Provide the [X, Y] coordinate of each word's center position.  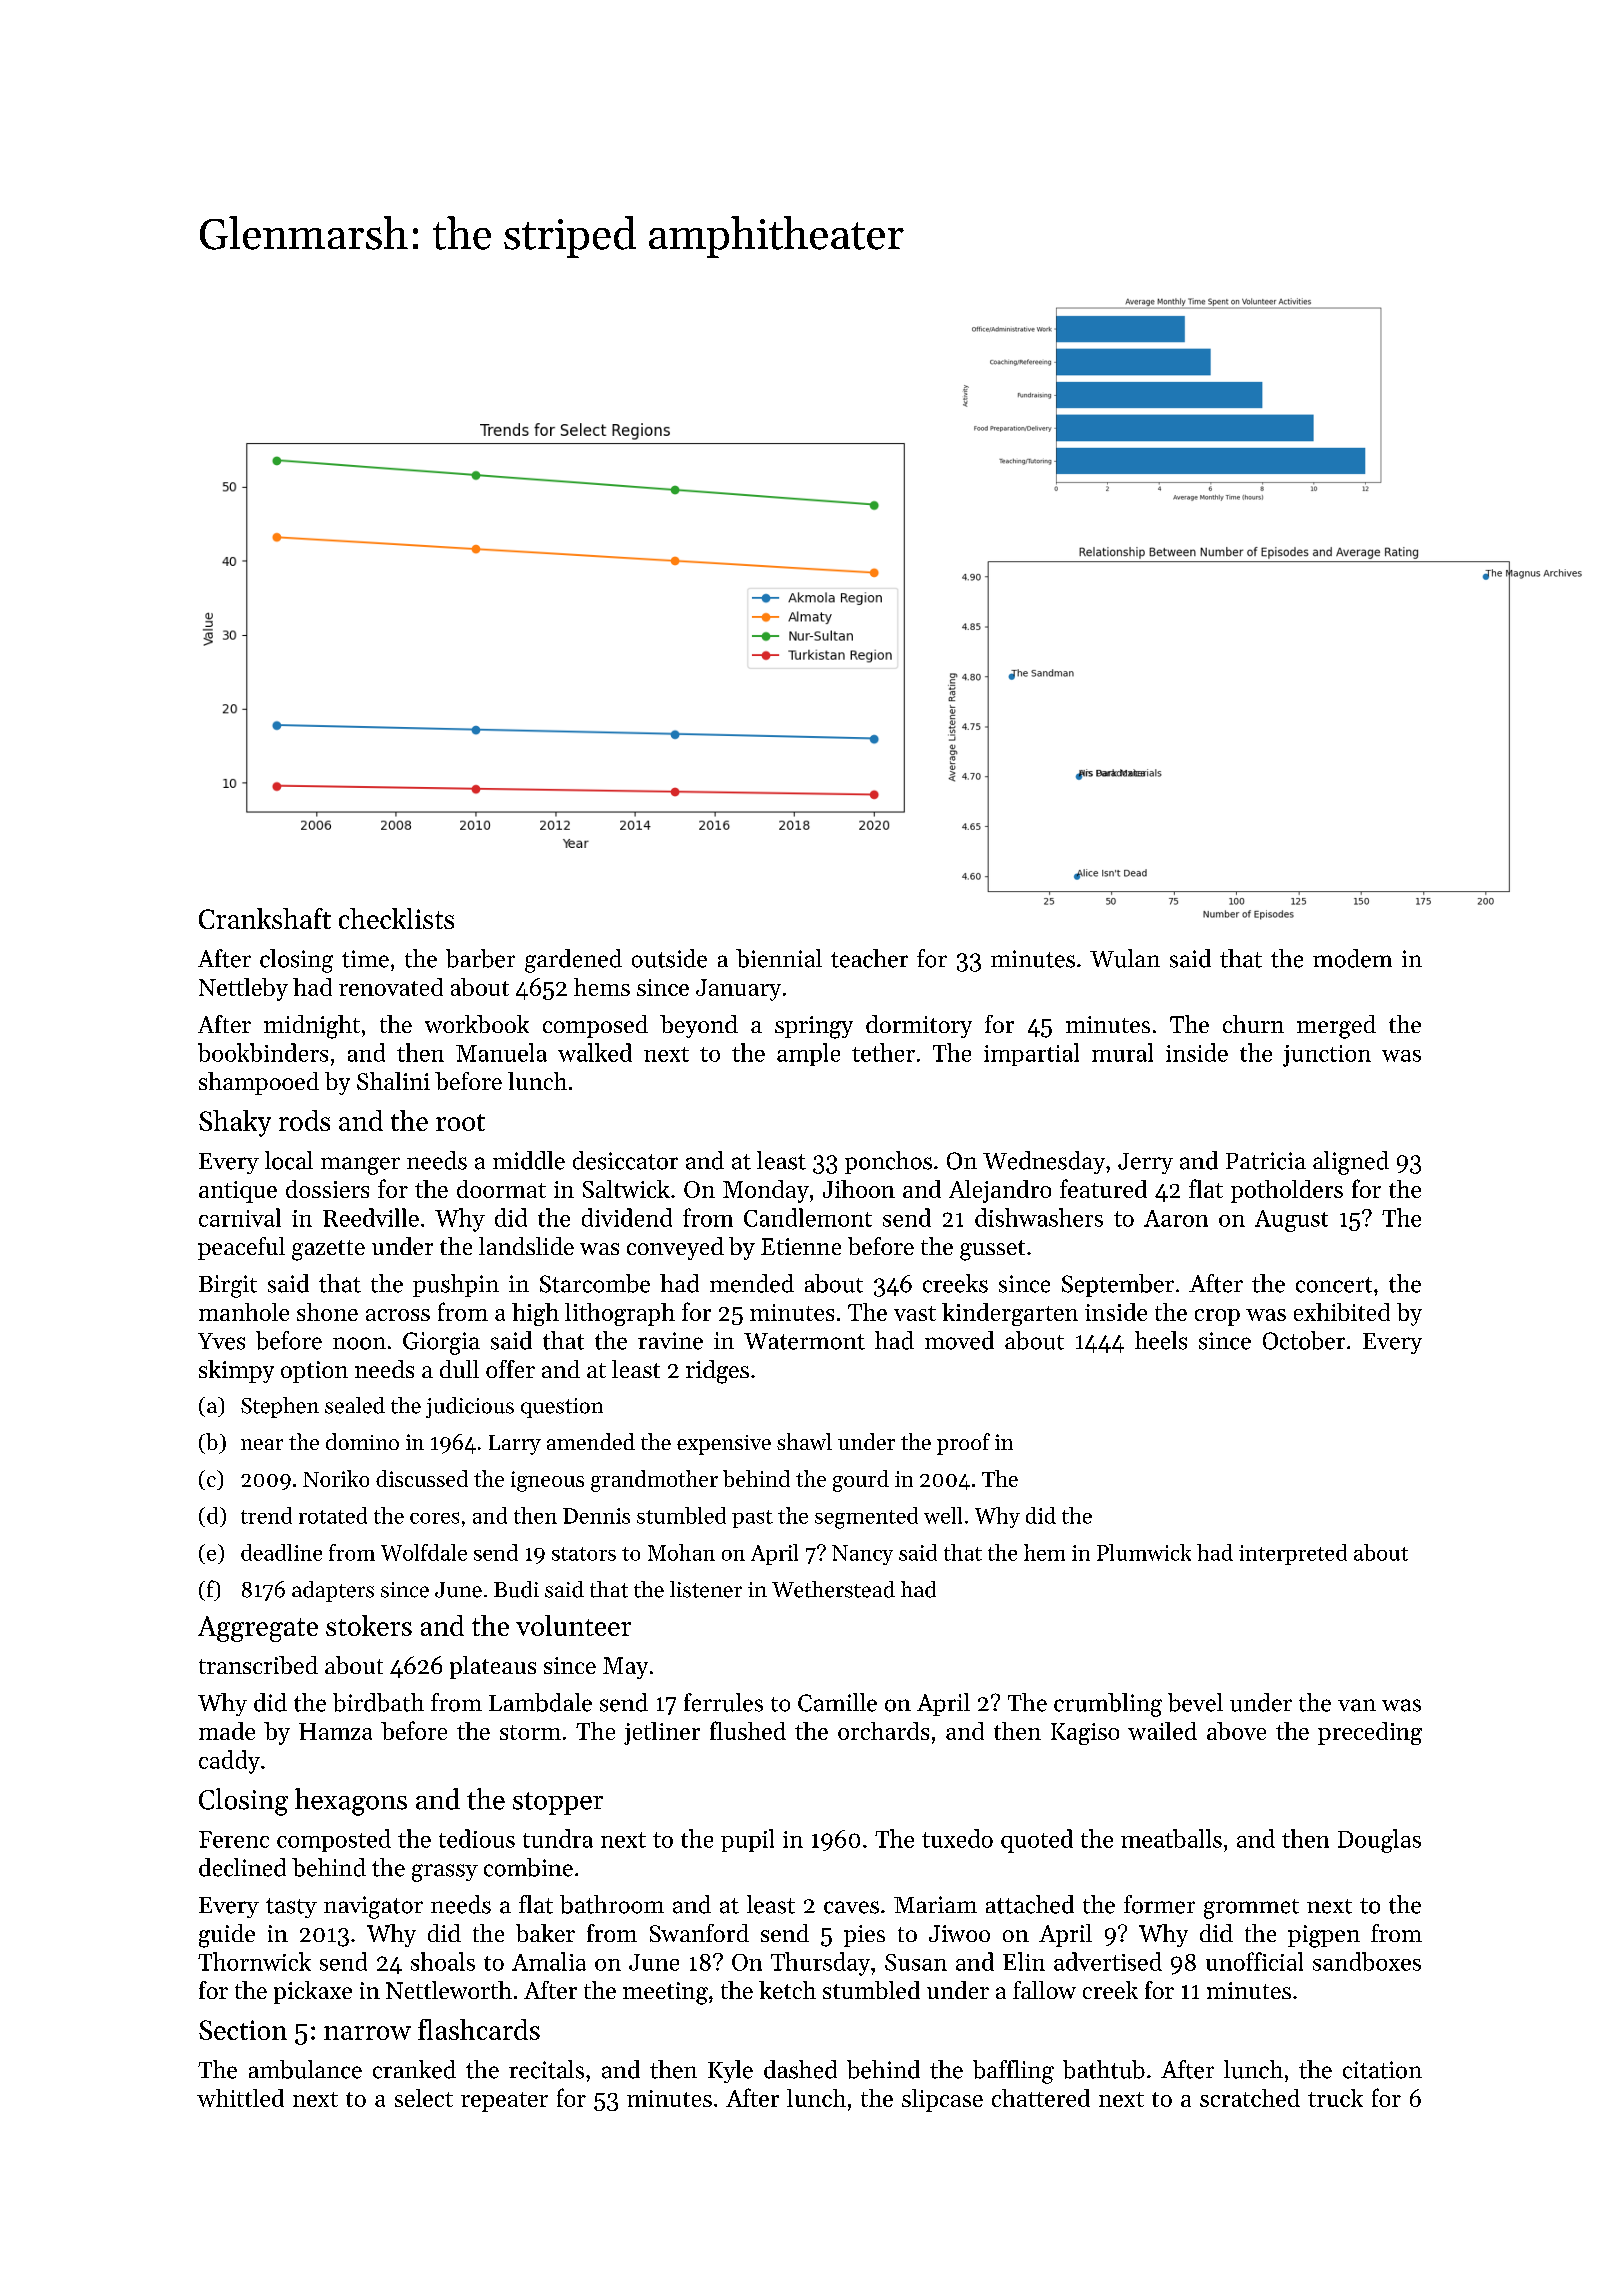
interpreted [1293, 1554]
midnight [312, 1027]
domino [362, 1441]
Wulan [1125, 958]
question [562, 1408]
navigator [373, 1907]
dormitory [919, 1026]
